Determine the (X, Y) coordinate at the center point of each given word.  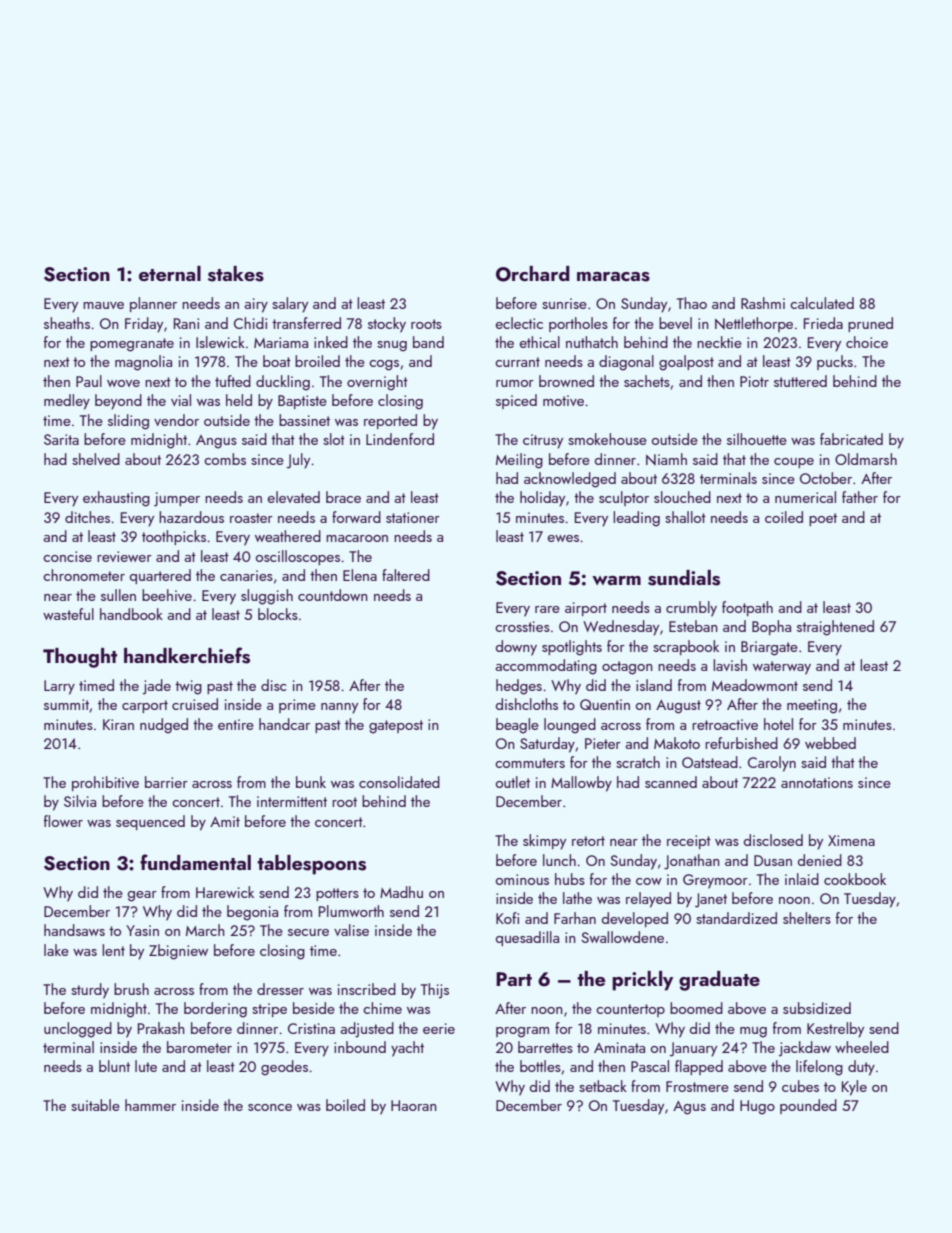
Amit (225, 821)
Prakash (161, 1028)
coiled (784, 517)
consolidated (399, 782)
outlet (513, 782)
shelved (96, 459)
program (522, 1032)
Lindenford (400, 439)
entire (236, 724)
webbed (830, 743)
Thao (692, 303)
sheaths (67, 323)
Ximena (851, 840)
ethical (540, 342)
